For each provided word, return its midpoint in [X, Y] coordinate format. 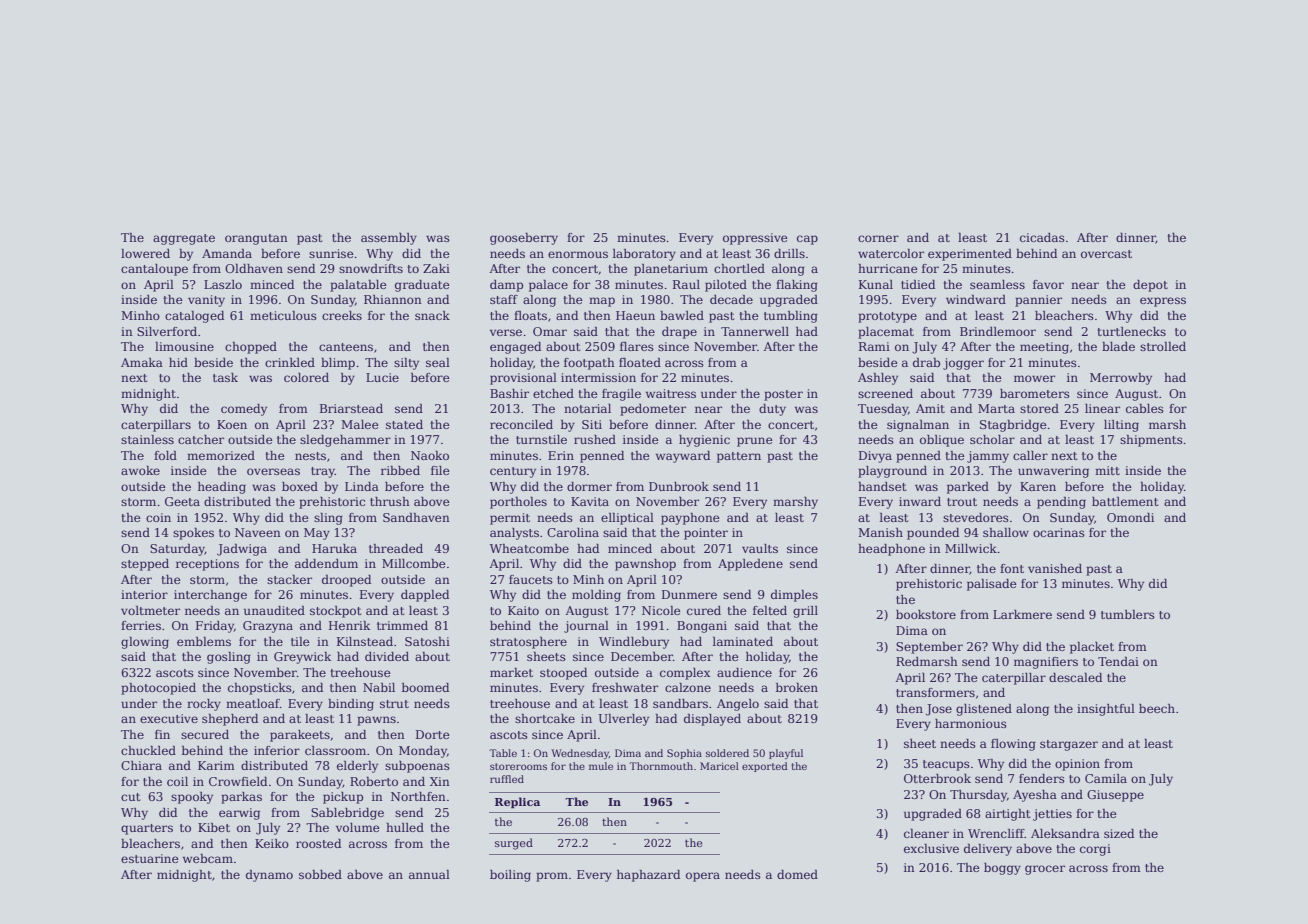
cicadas [1042, 237]
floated [640, 362]
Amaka [142, 362]
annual [429, 874]
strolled [1163, 346]
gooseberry [524, 239]
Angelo [738, 705]
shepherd [230, 720]
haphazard [648, 876]
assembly [389, 239]
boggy [1002, 869]
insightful [1106, 710]
